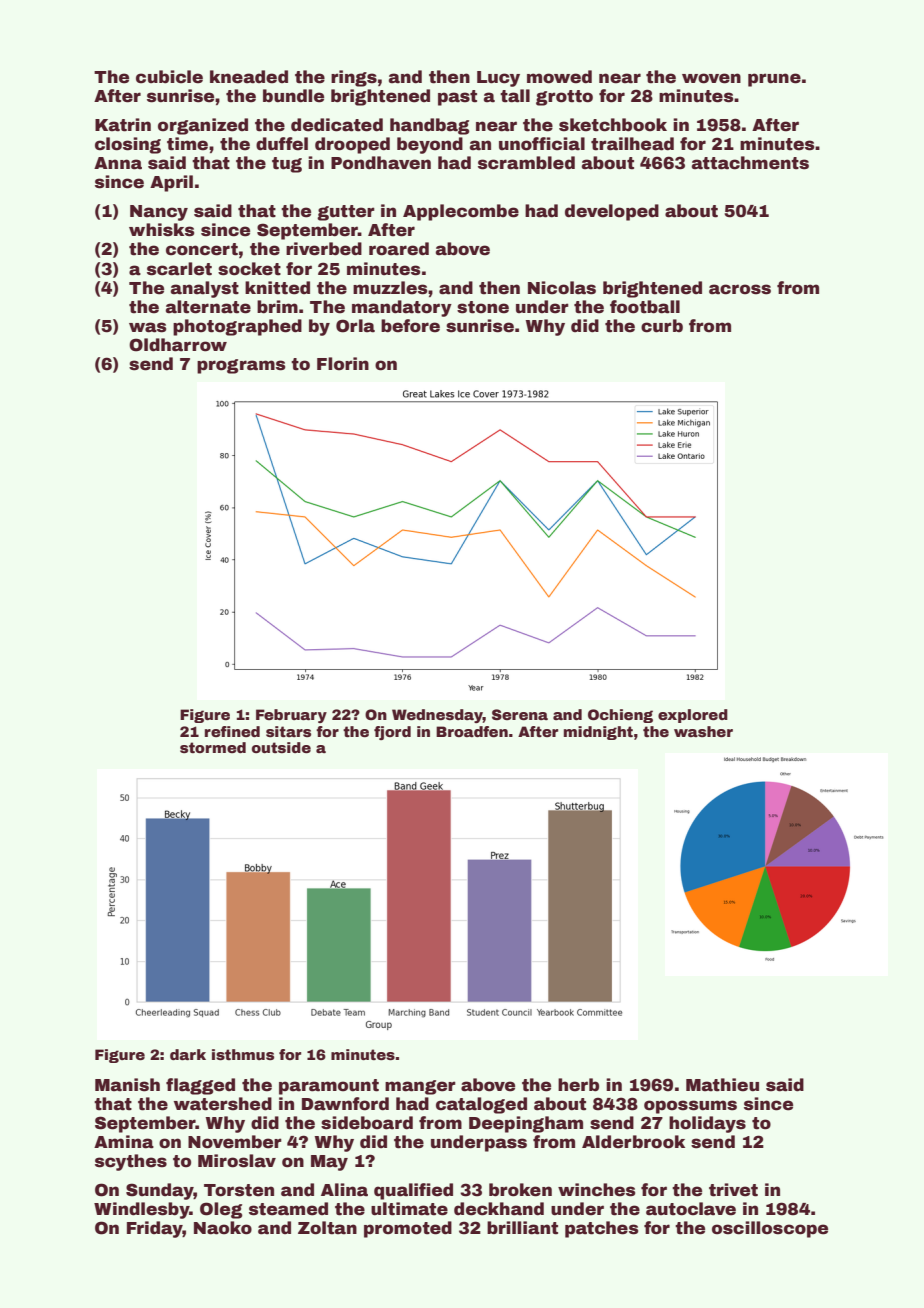 The width and height of the screenshot is (924, 1308). I want to click on Mathieu, so click(722, 1085).
